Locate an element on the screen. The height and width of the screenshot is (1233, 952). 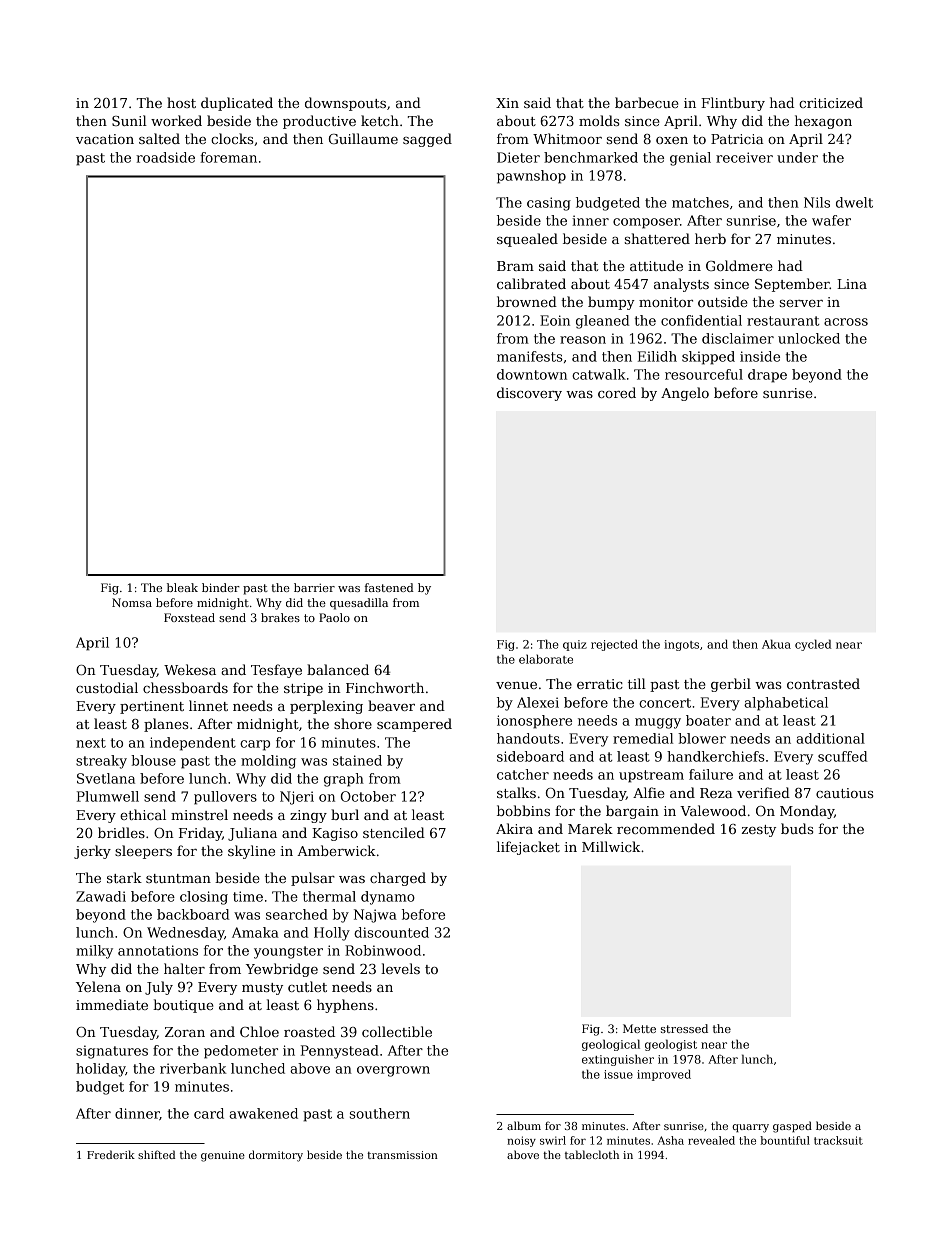
Dieter is located at coordinates (518, 157).
